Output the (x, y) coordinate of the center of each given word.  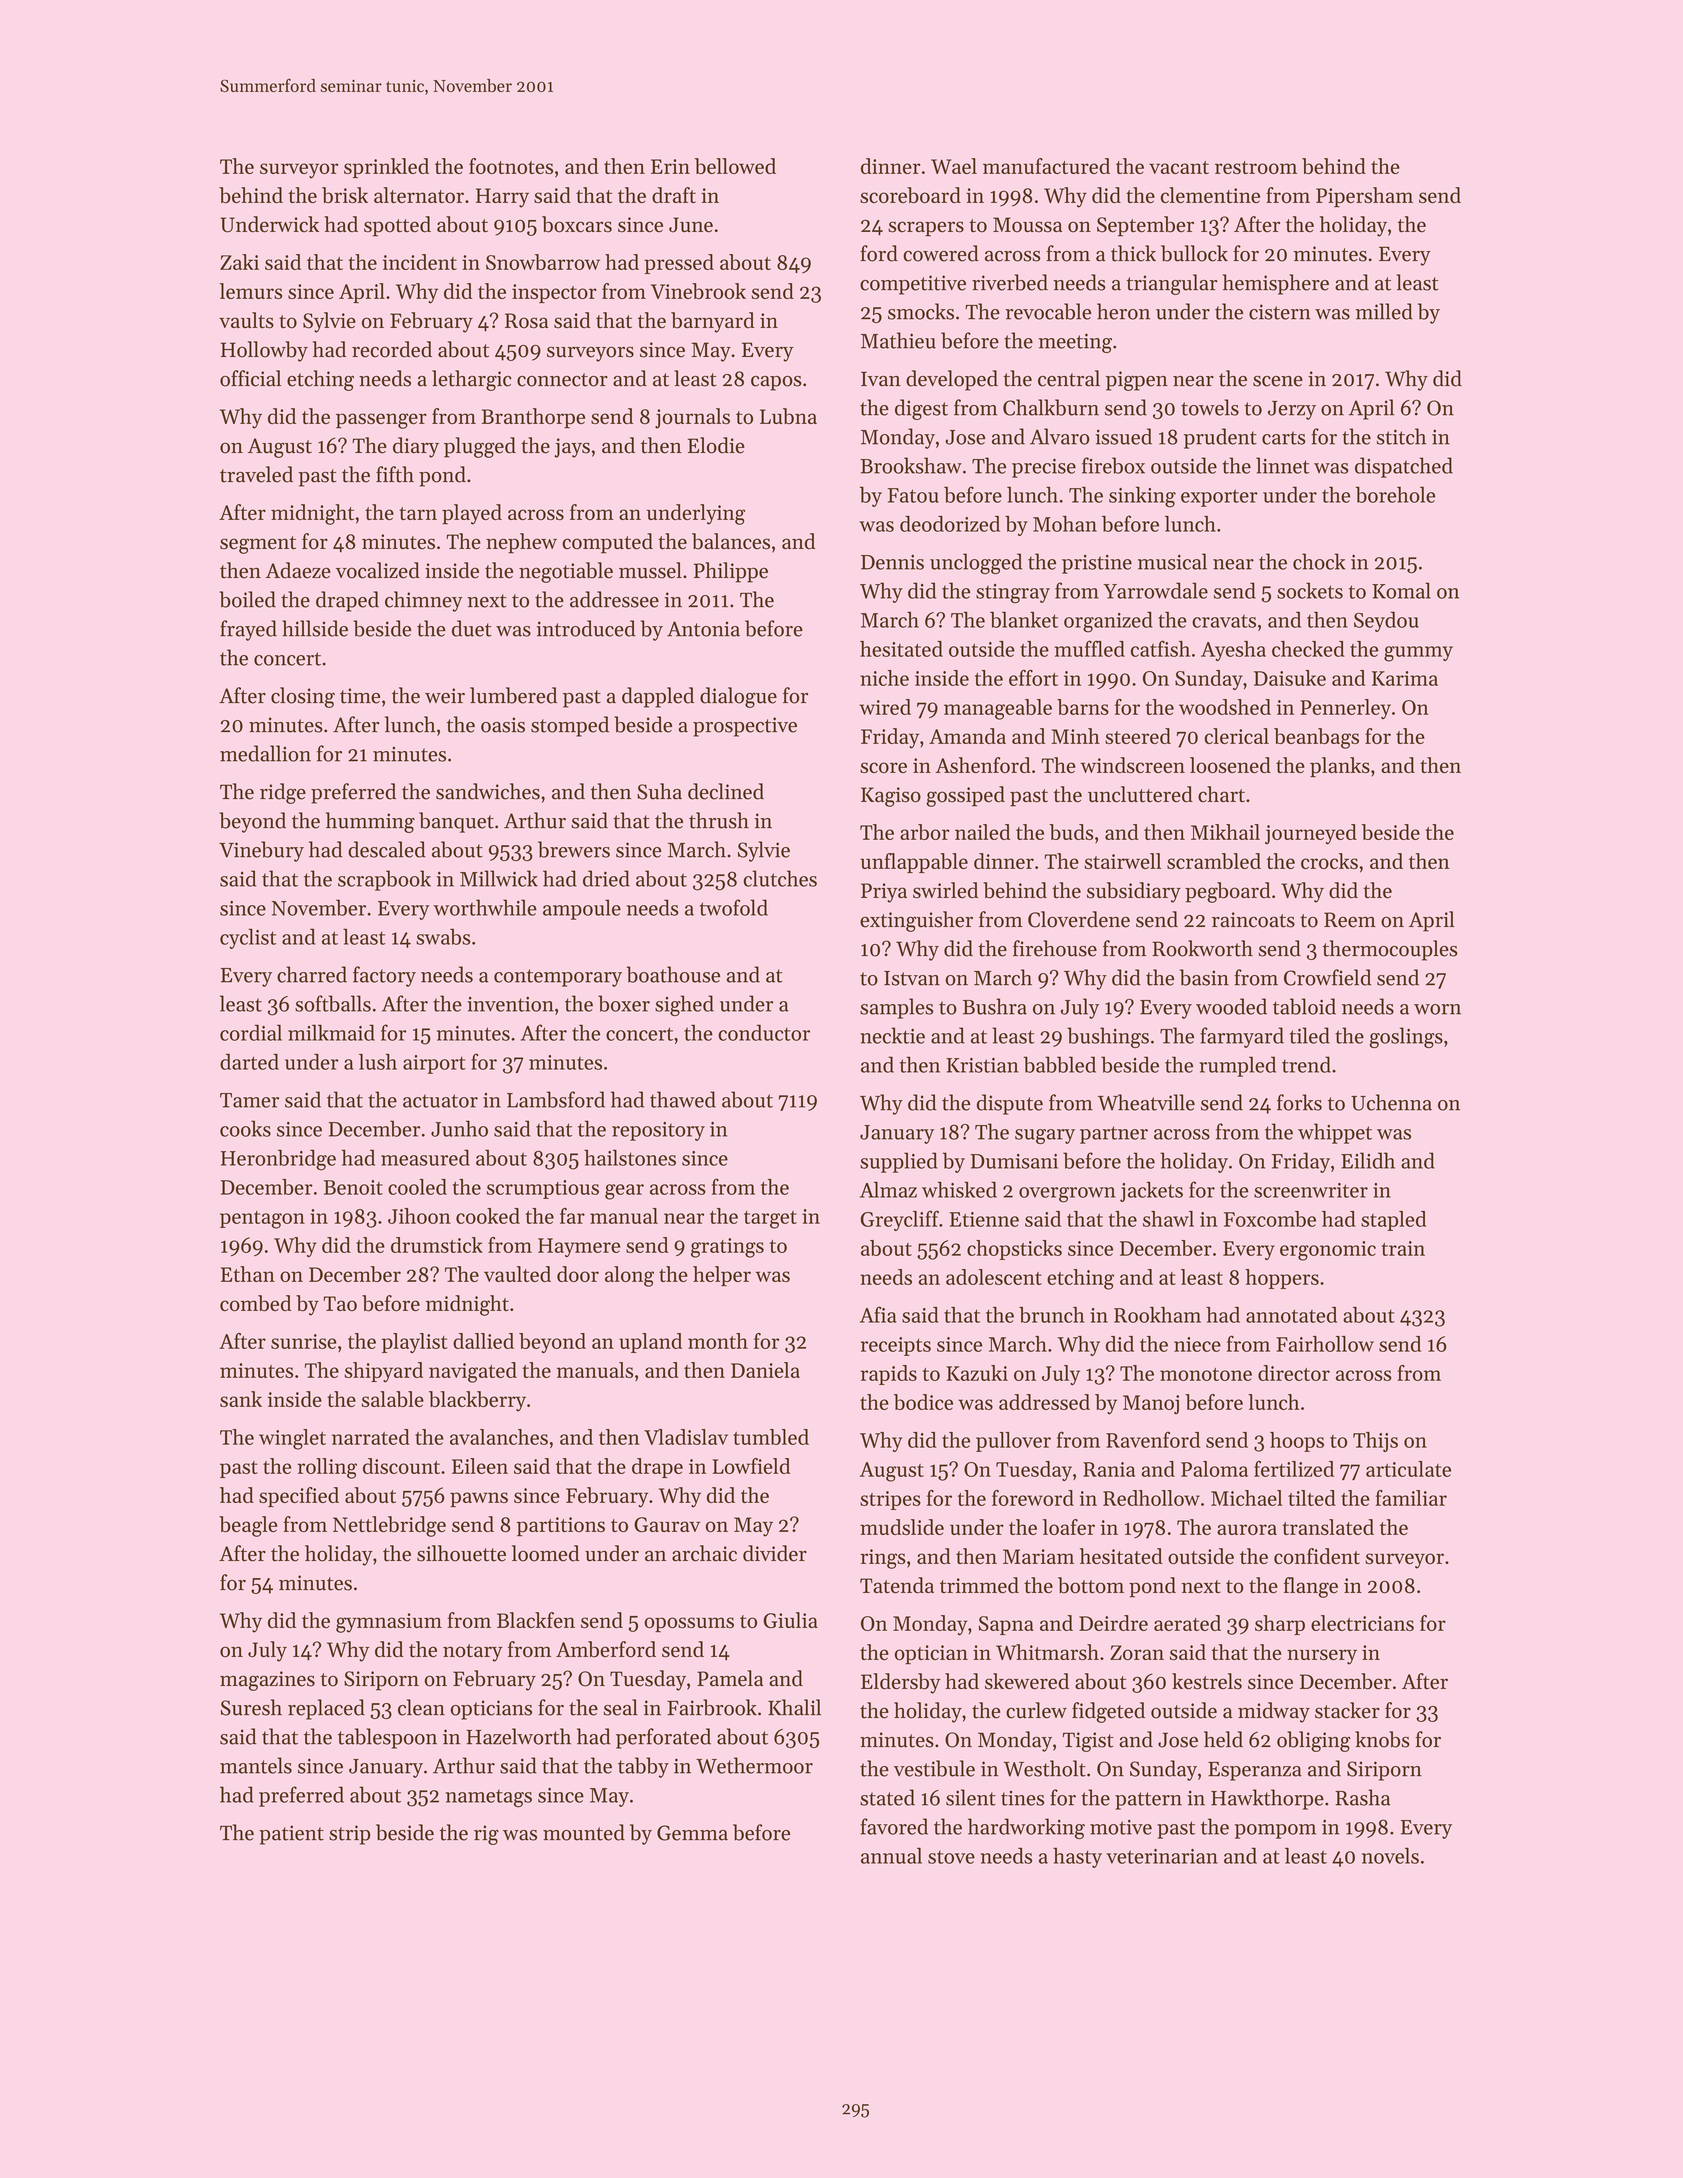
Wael (954, 166)
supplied (899, 1162)
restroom (1256, 167)
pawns (479, 1499)
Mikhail (1225, 832)
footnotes (511, 166)
